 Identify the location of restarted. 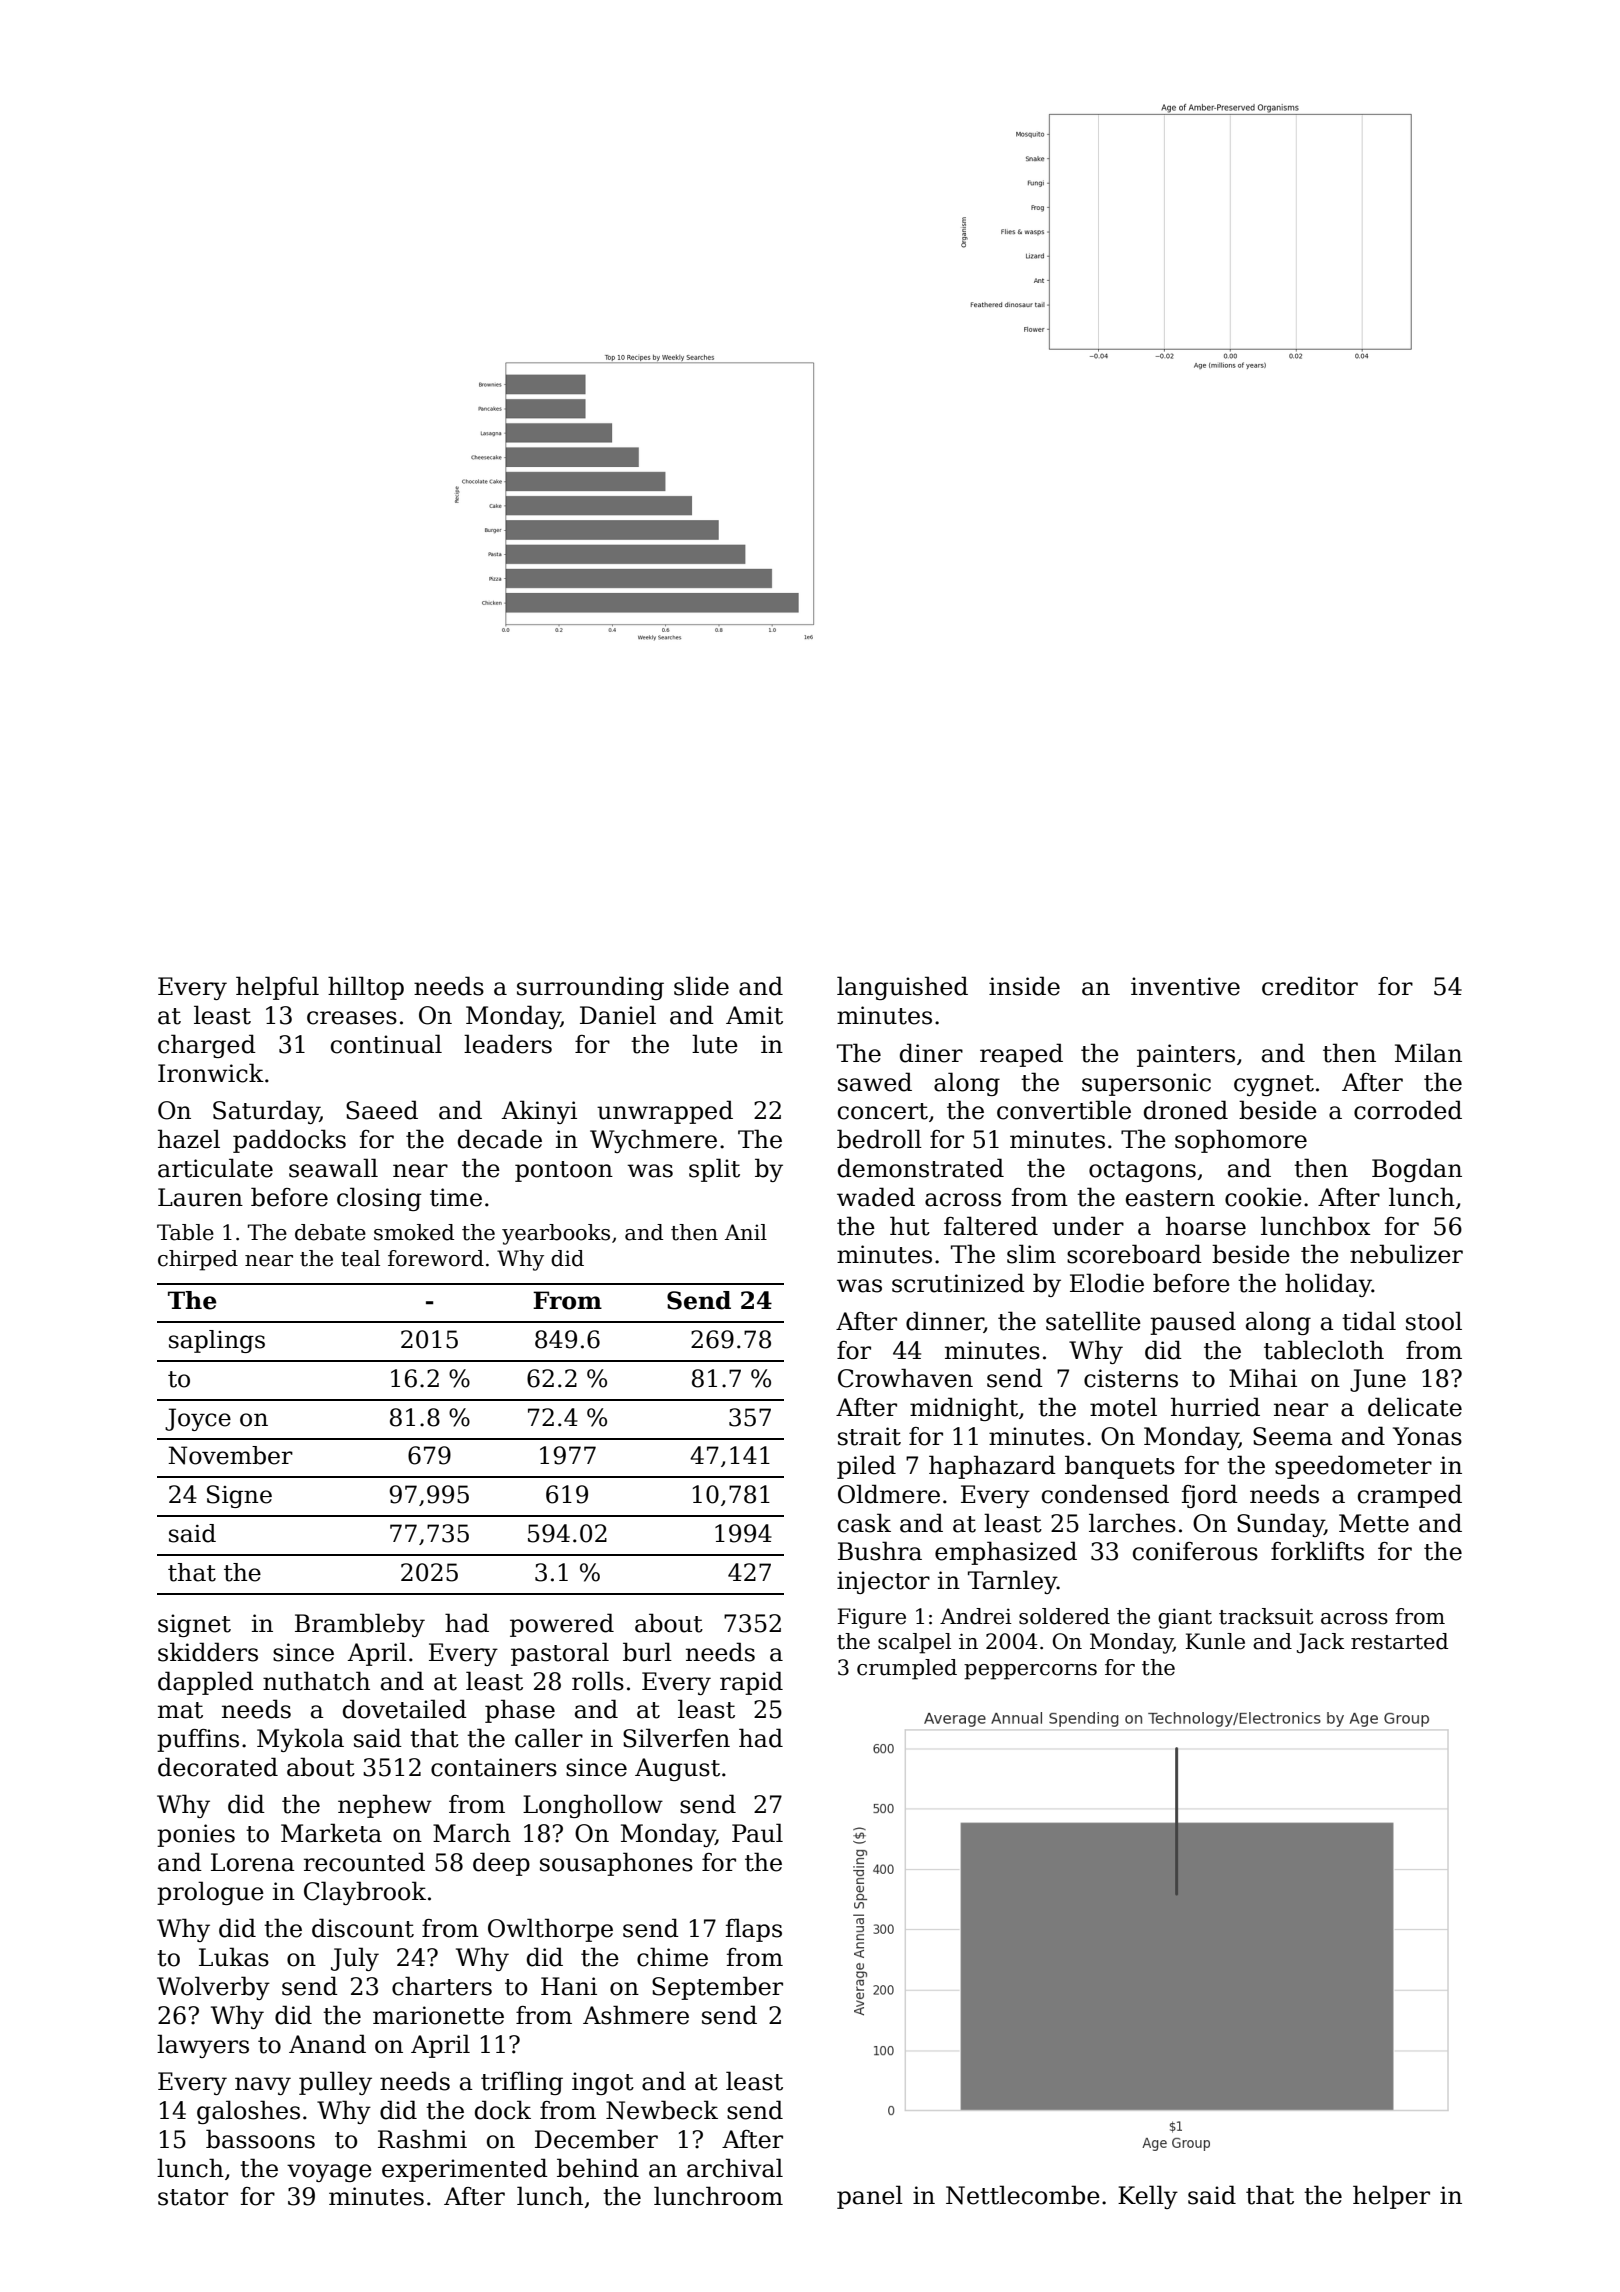
(1399, 1641).
